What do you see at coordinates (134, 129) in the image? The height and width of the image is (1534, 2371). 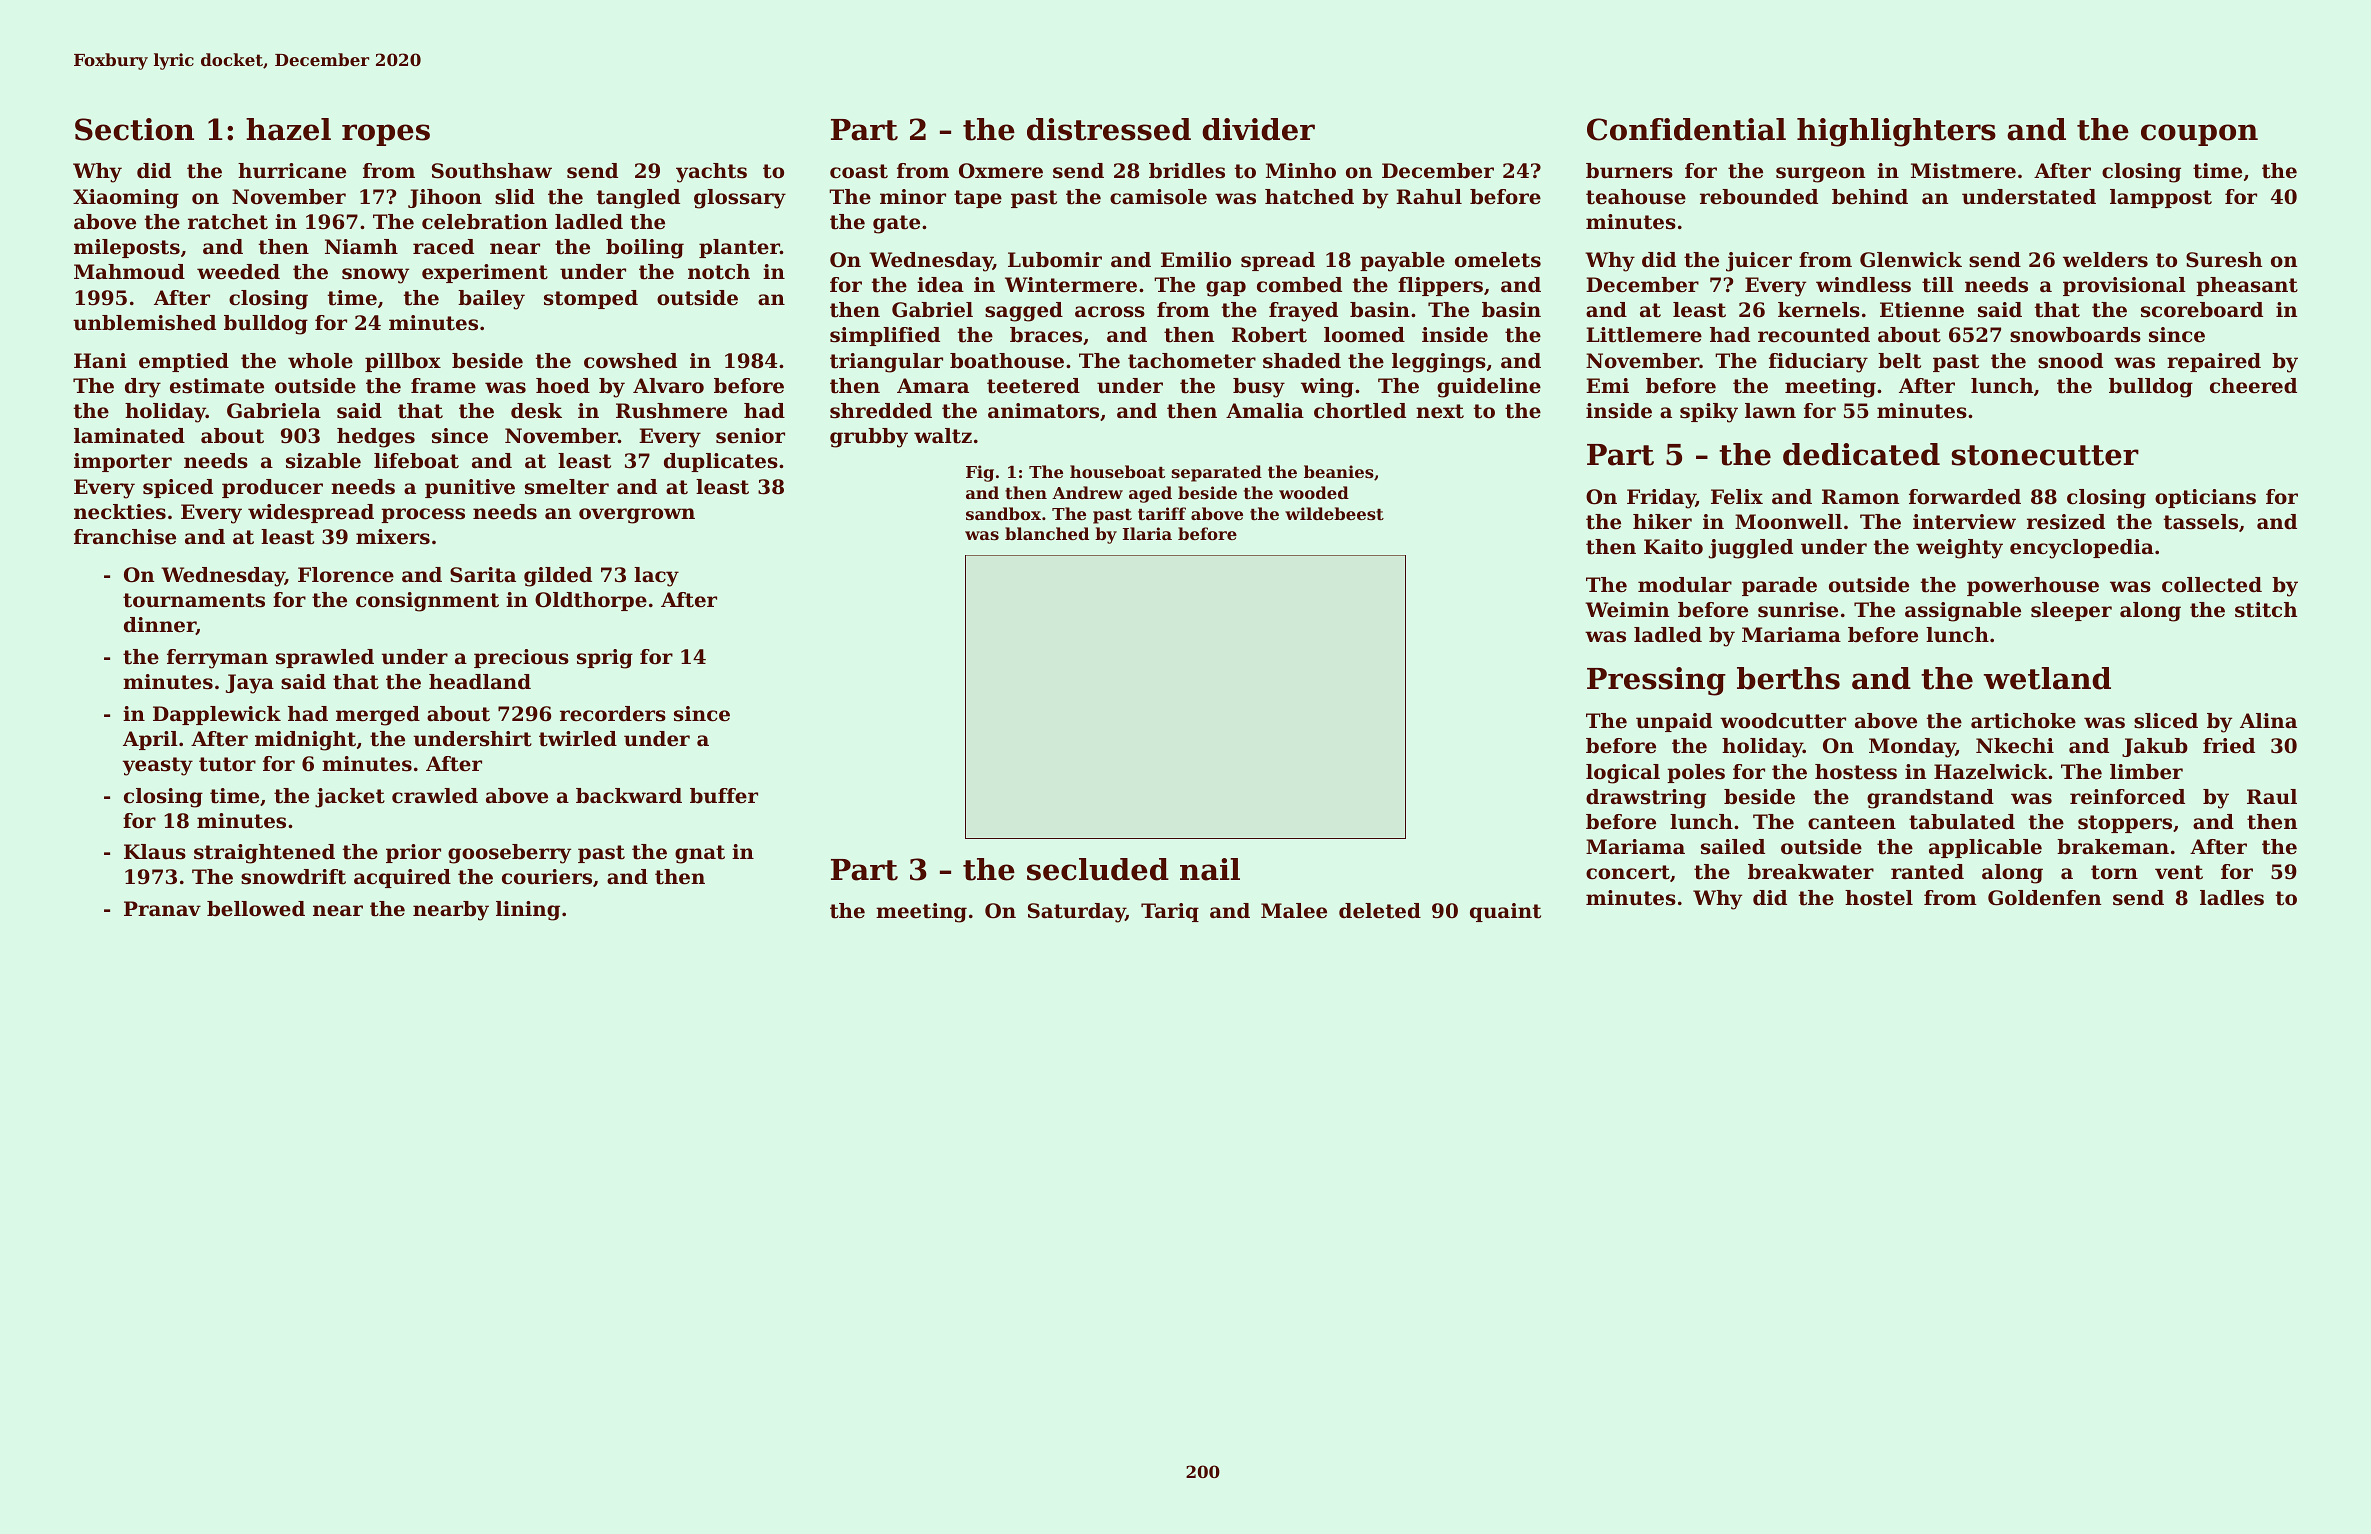 I see `Section` at bounding box center [134, 129].
